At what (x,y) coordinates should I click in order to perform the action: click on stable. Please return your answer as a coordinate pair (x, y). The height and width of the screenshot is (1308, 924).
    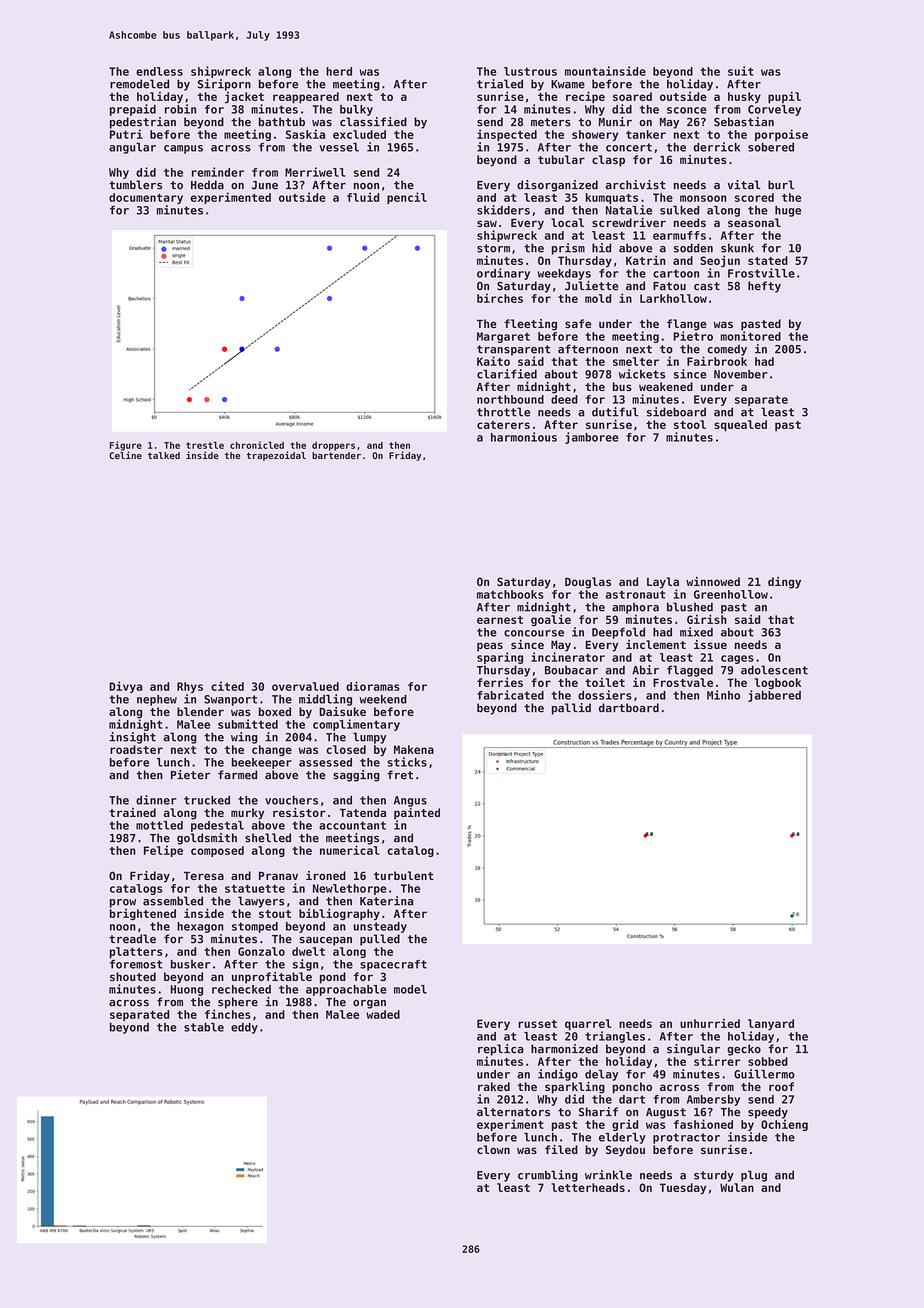
    Looking at the image, I should click on (204, 1027).
